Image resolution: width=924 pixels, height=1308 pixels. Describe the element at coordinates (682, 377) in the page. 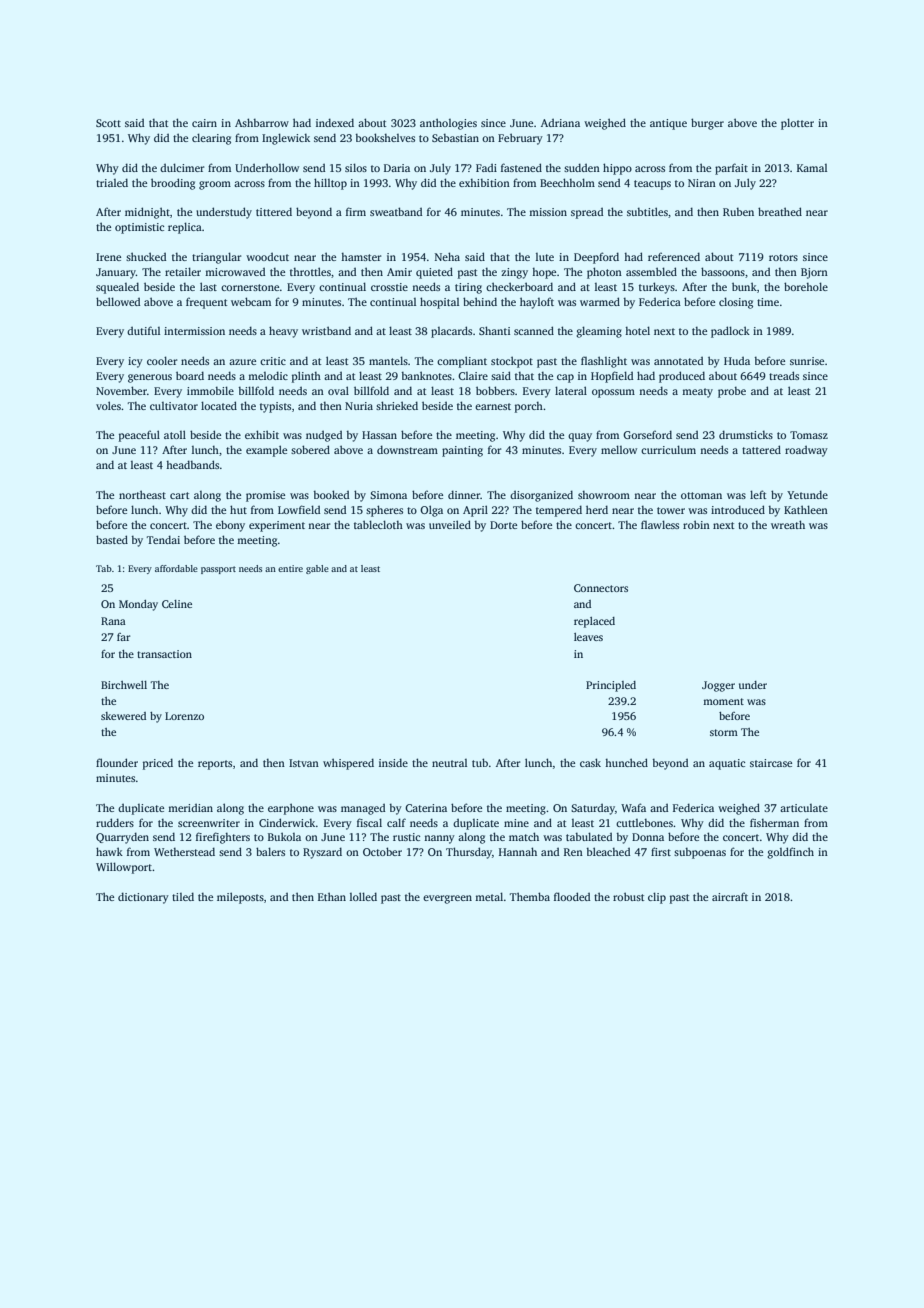

I see `produced` at that location.
